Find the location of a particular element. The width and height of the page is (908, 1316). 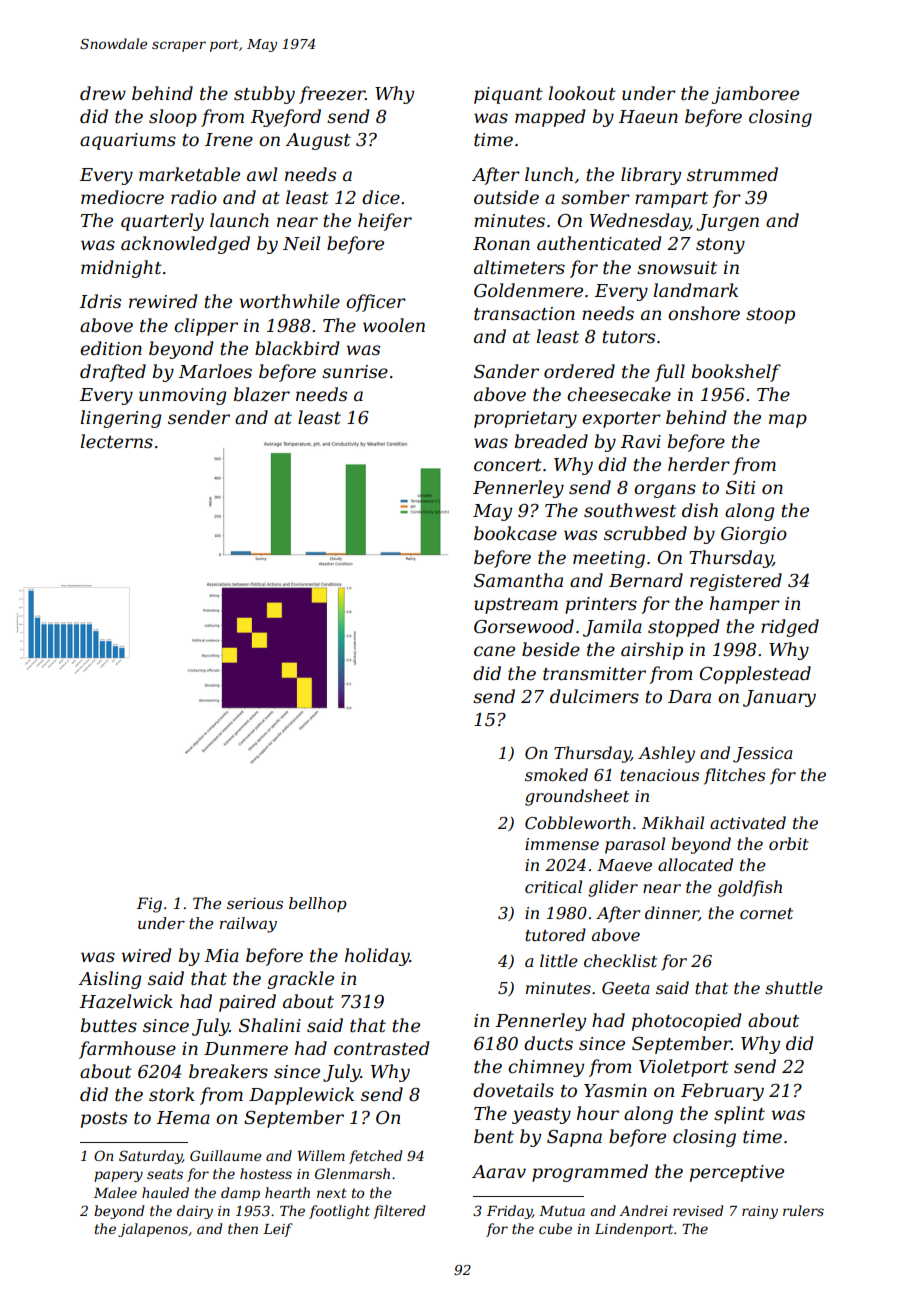

freezer is located at coordinates (332, 95).
